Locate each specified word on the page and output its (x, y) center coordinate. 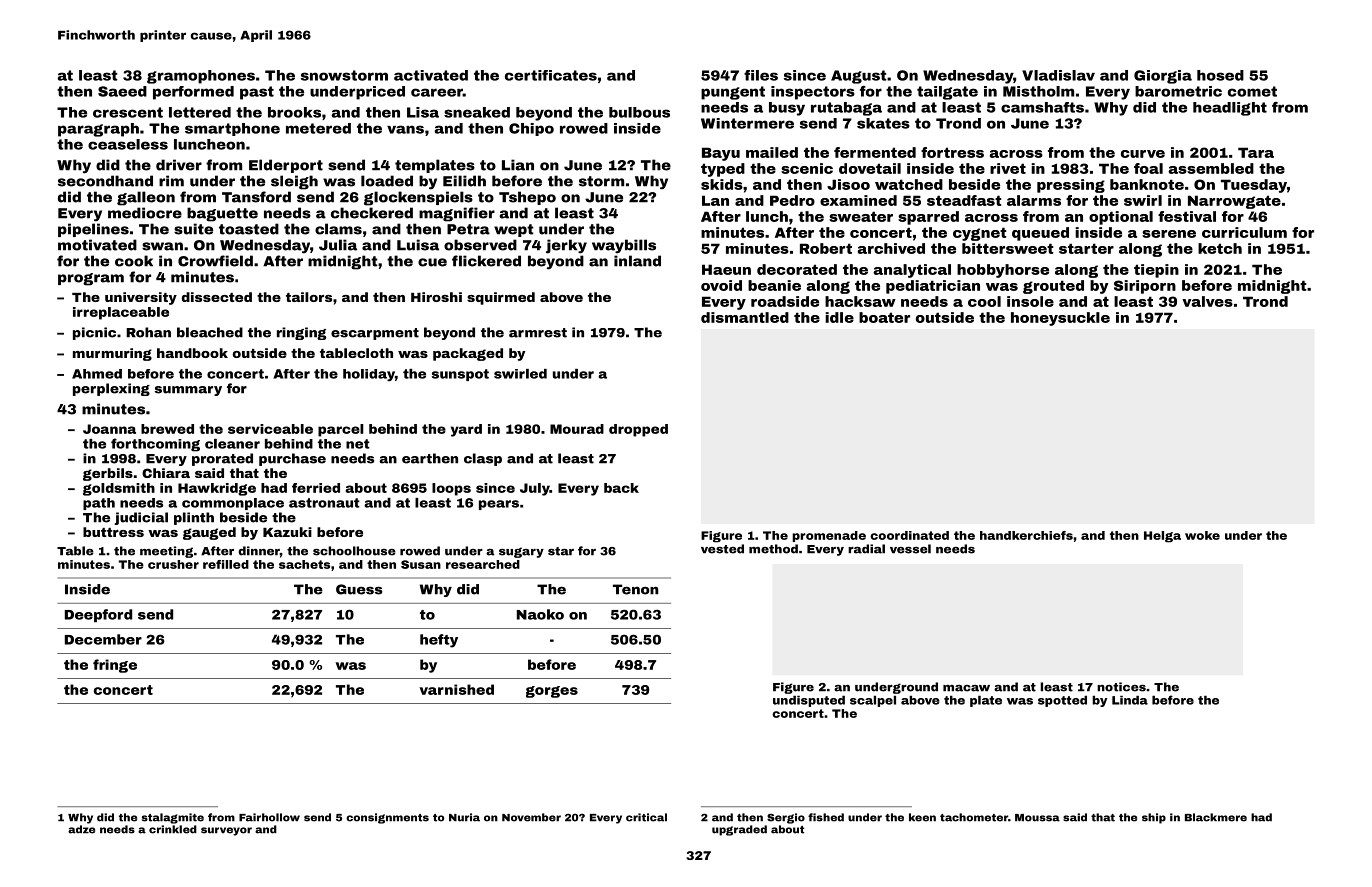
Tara (1256, 152)
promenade (829, 536)
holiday (369, 375)
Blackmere (1216, 817)
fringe (115, 666)
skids (722, 184)
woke (1202, 535)
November (531, 817)
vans (405, 129)
